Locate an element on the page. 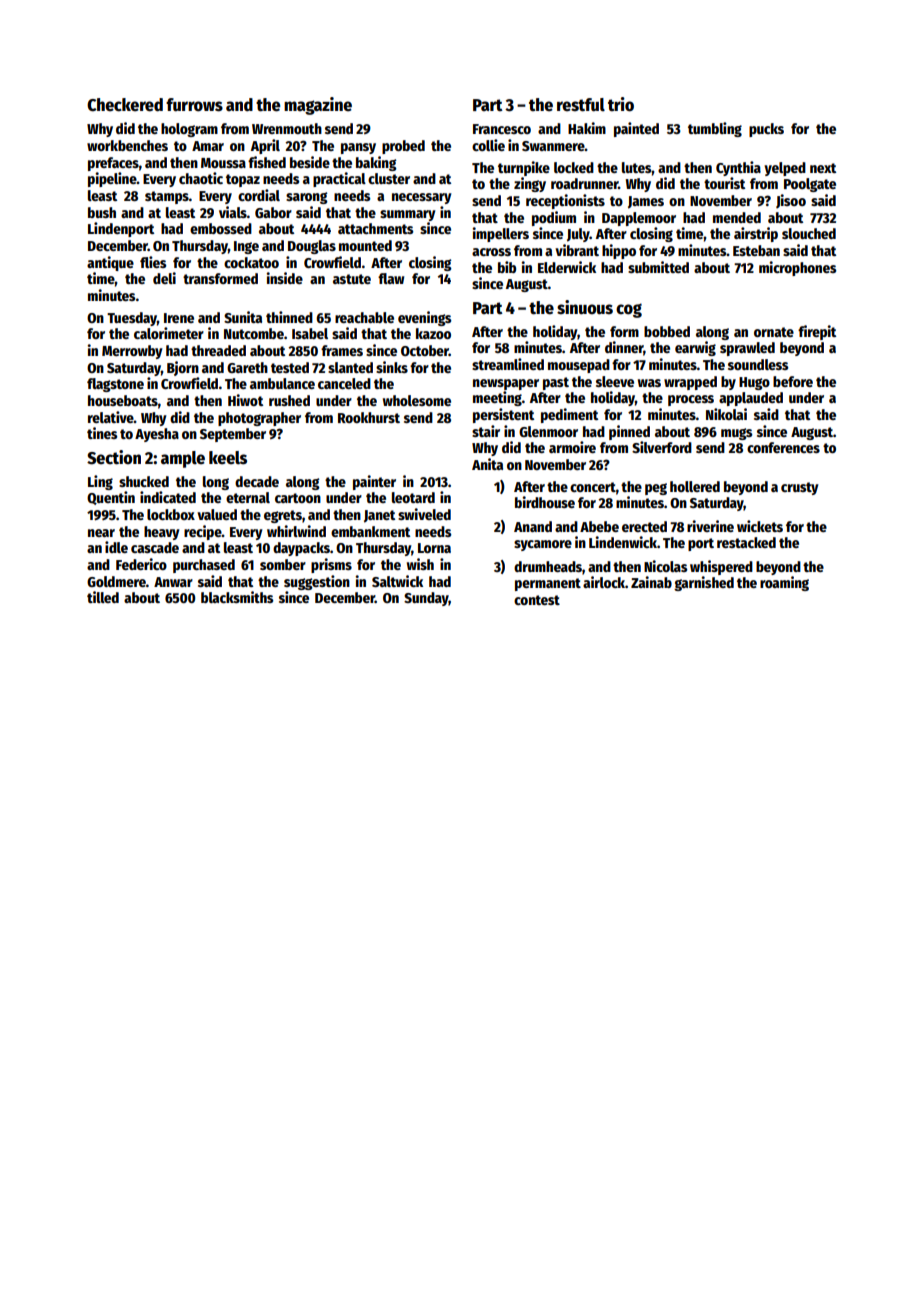 The width and height of the page is (924, 1308). mounted is located at coordinates (365, 245).
